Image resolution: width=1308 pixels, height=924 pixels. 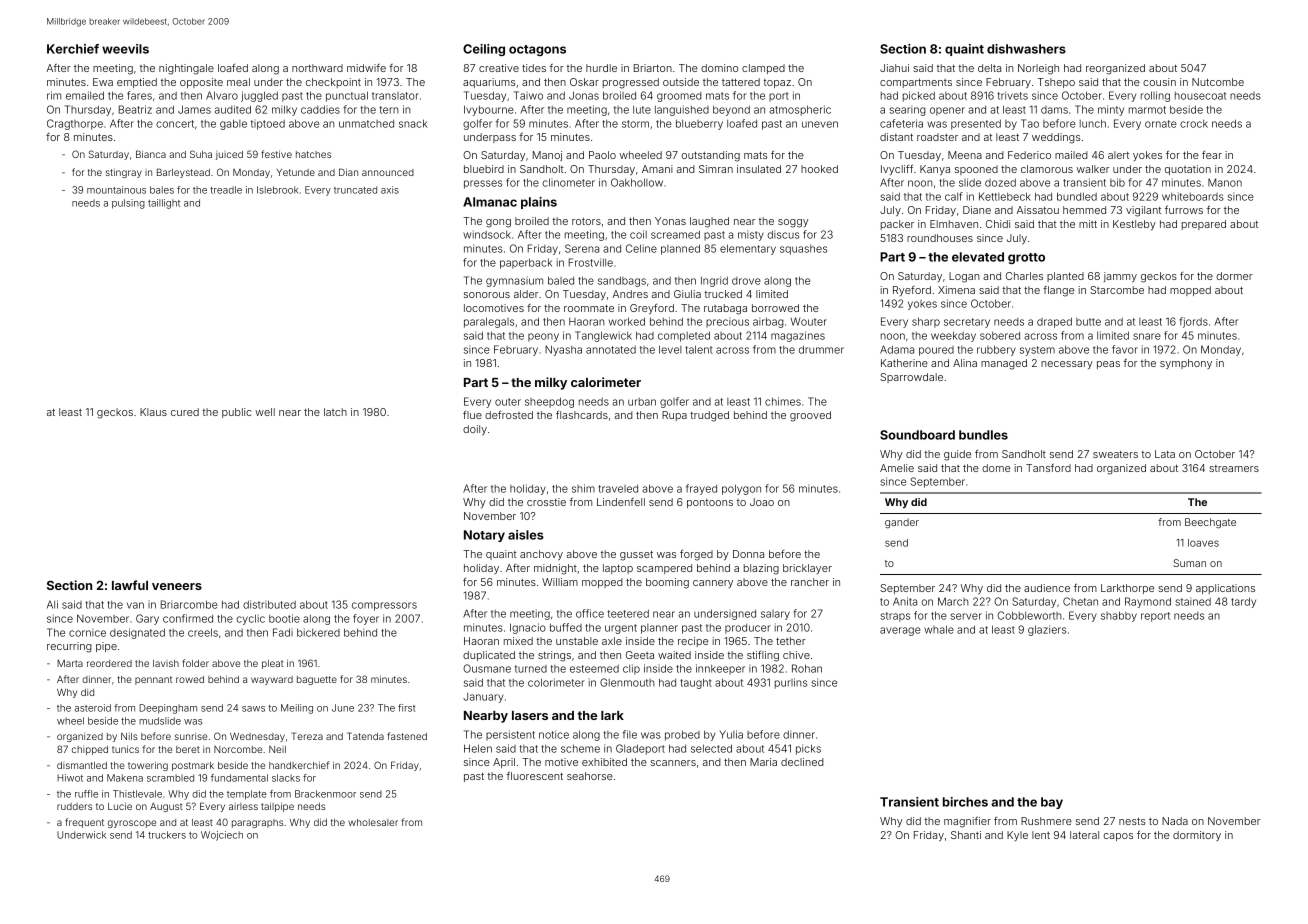 I want to click on Notary, so click(x=484, y=536).
